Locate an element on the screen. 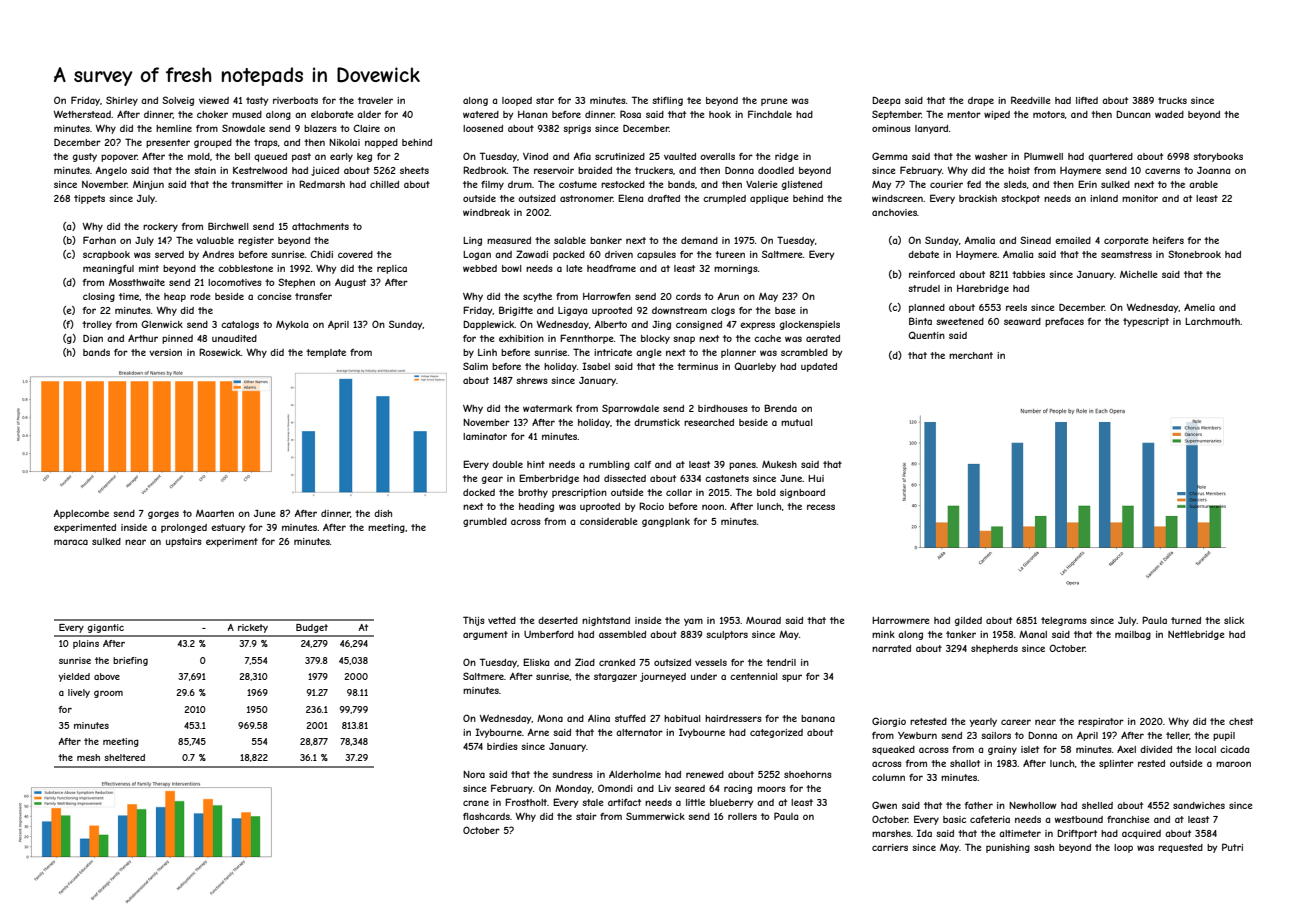 This screenshot has width=1308, height=924. Hui is located at coordinates (816, 478).
